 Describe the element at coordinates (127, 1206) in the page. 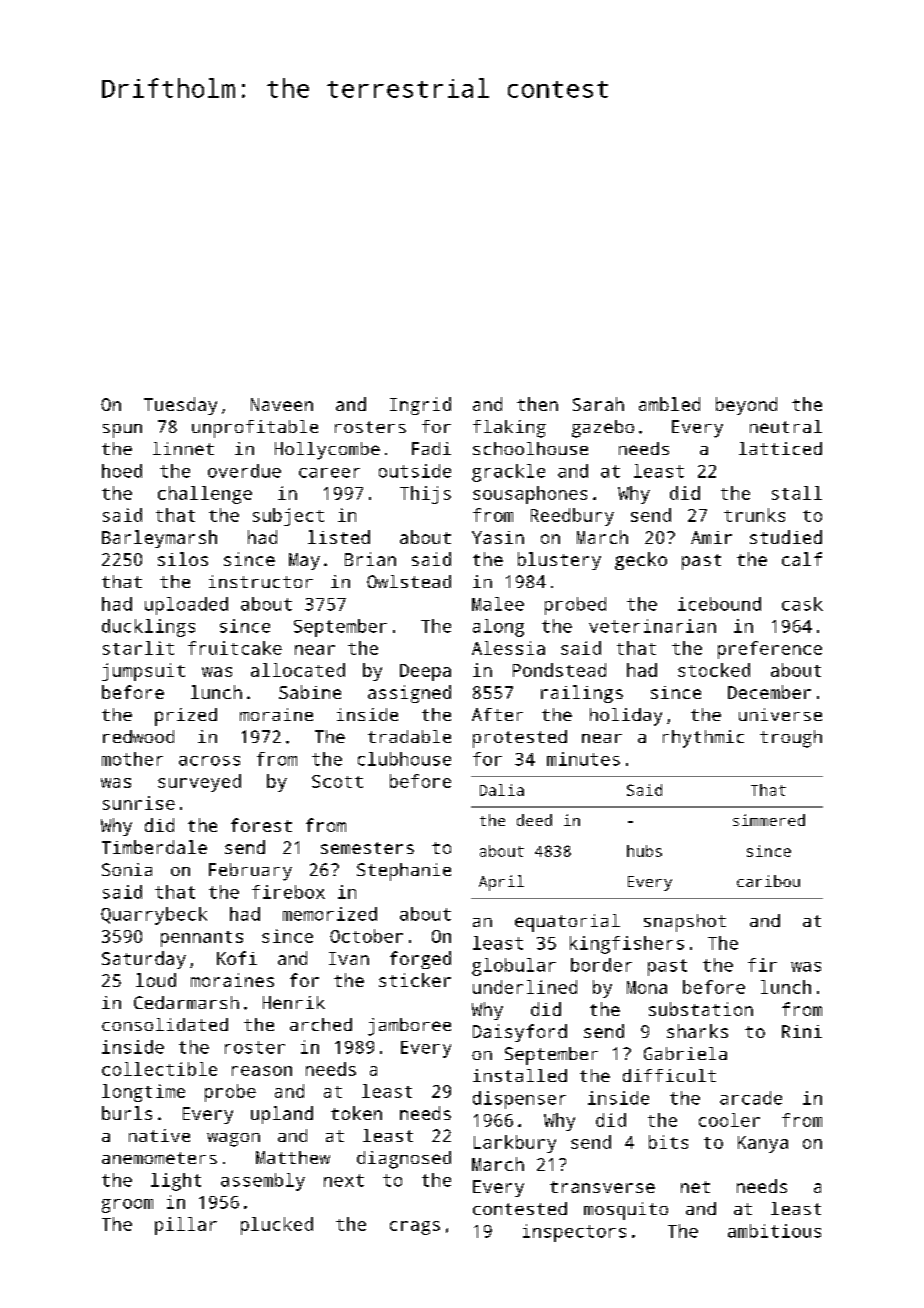

I see `groom` at that location.
